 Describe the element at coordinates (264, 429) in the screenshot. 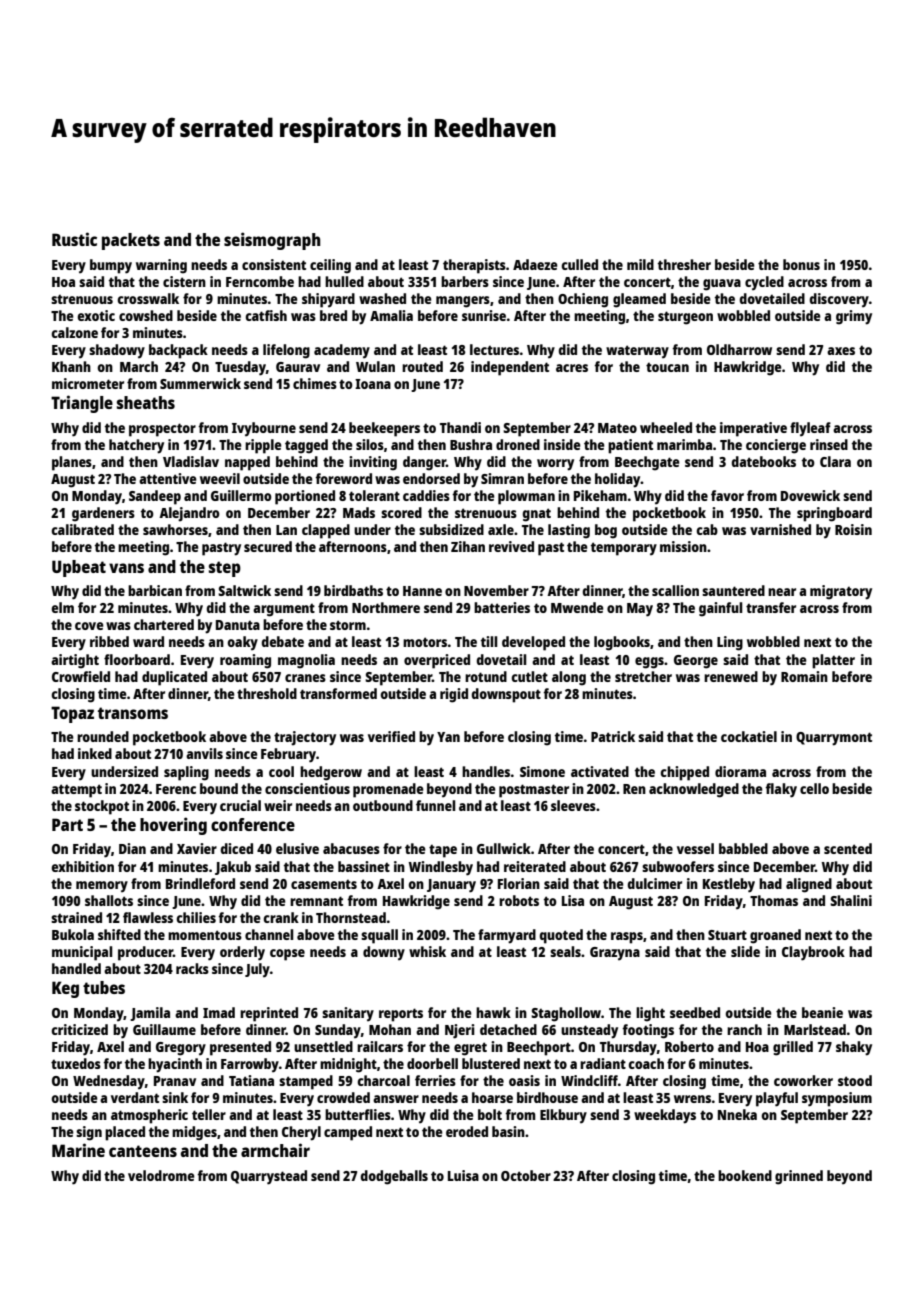

I see `Ivybourne` at that location.
